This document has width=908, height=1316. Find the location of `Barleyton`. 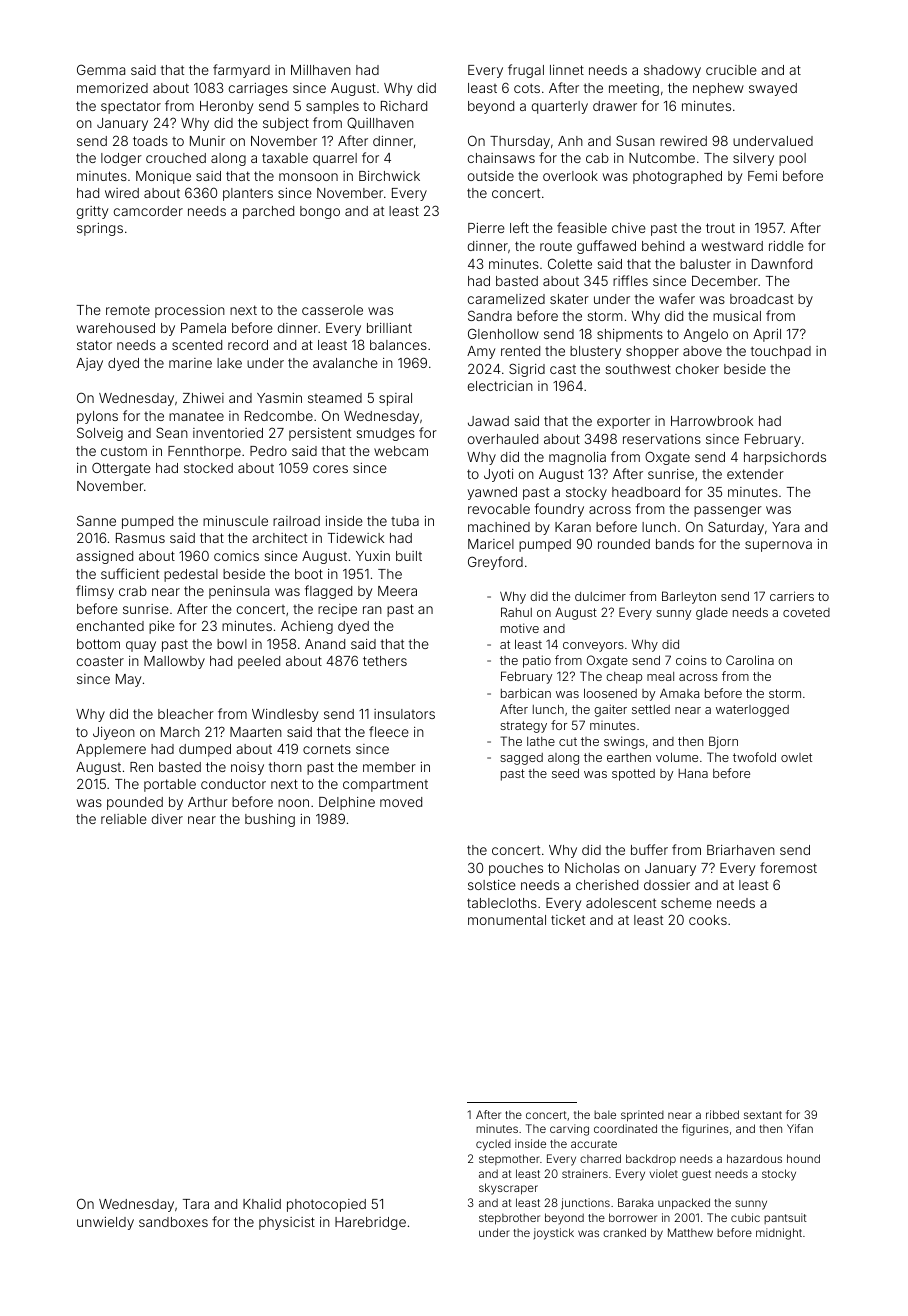

Barleyton is located at coordinates (689, 597).
